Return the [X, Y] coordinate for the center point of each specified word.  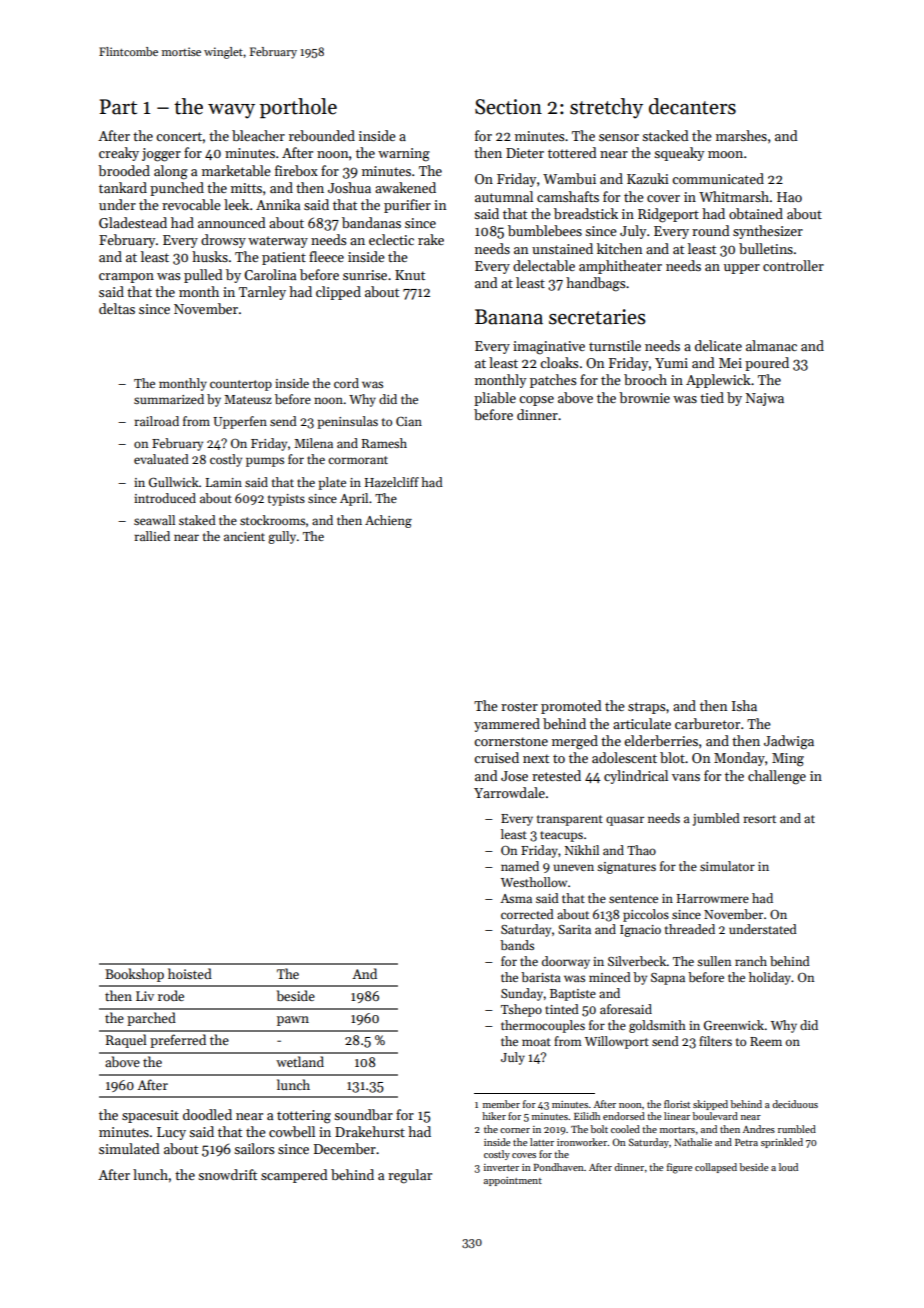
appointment [513, 1181]
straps [646, 708]
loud [788, 1167]
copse [536, 401]
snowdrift [227, 1174]
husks [210, 256]
